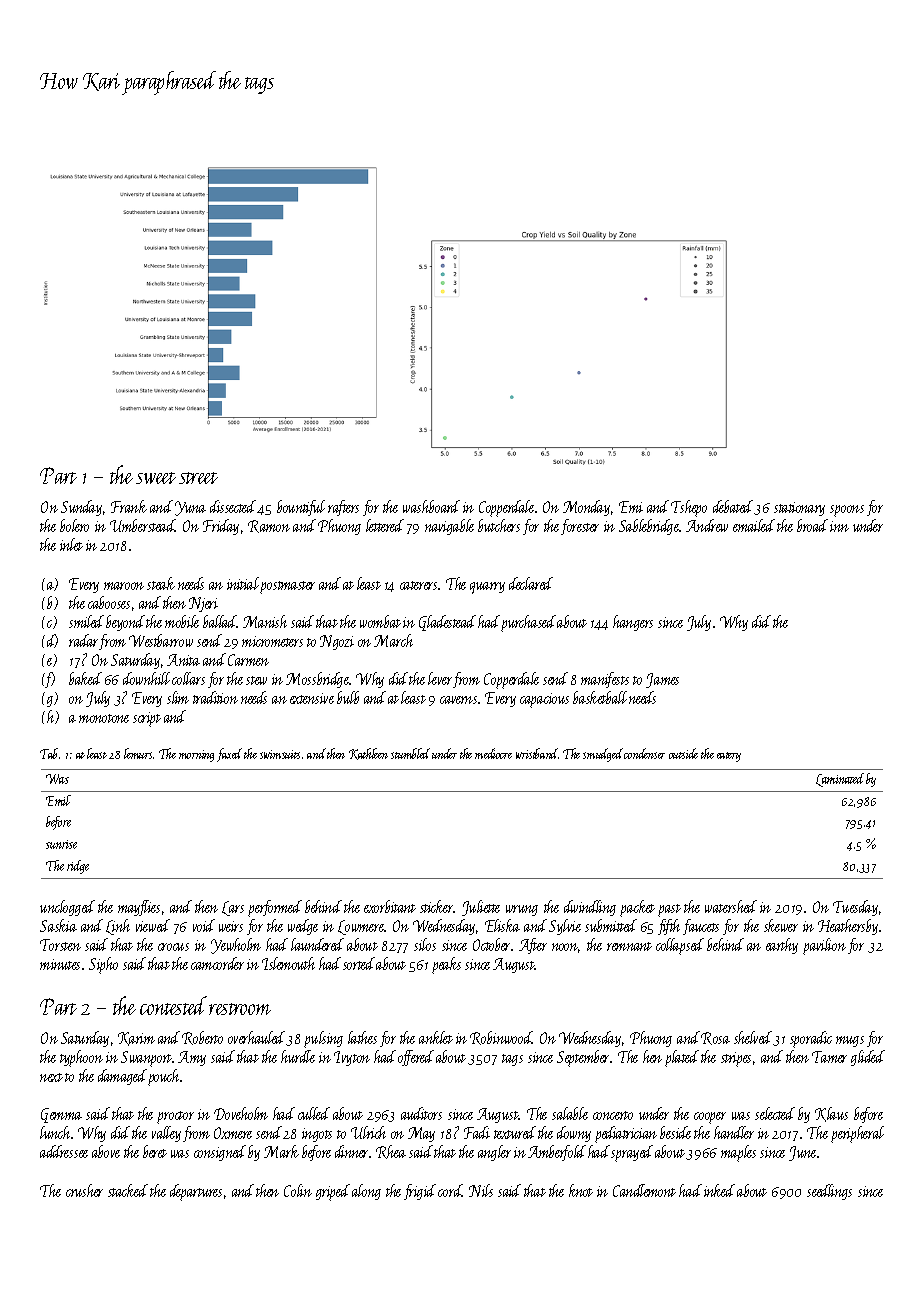 The width and height of the screenshot is (924, 1308). What do you see at coordinates (481, 908) in the screenshot?
I see `Juliette` at bounding box center [481, 908].
